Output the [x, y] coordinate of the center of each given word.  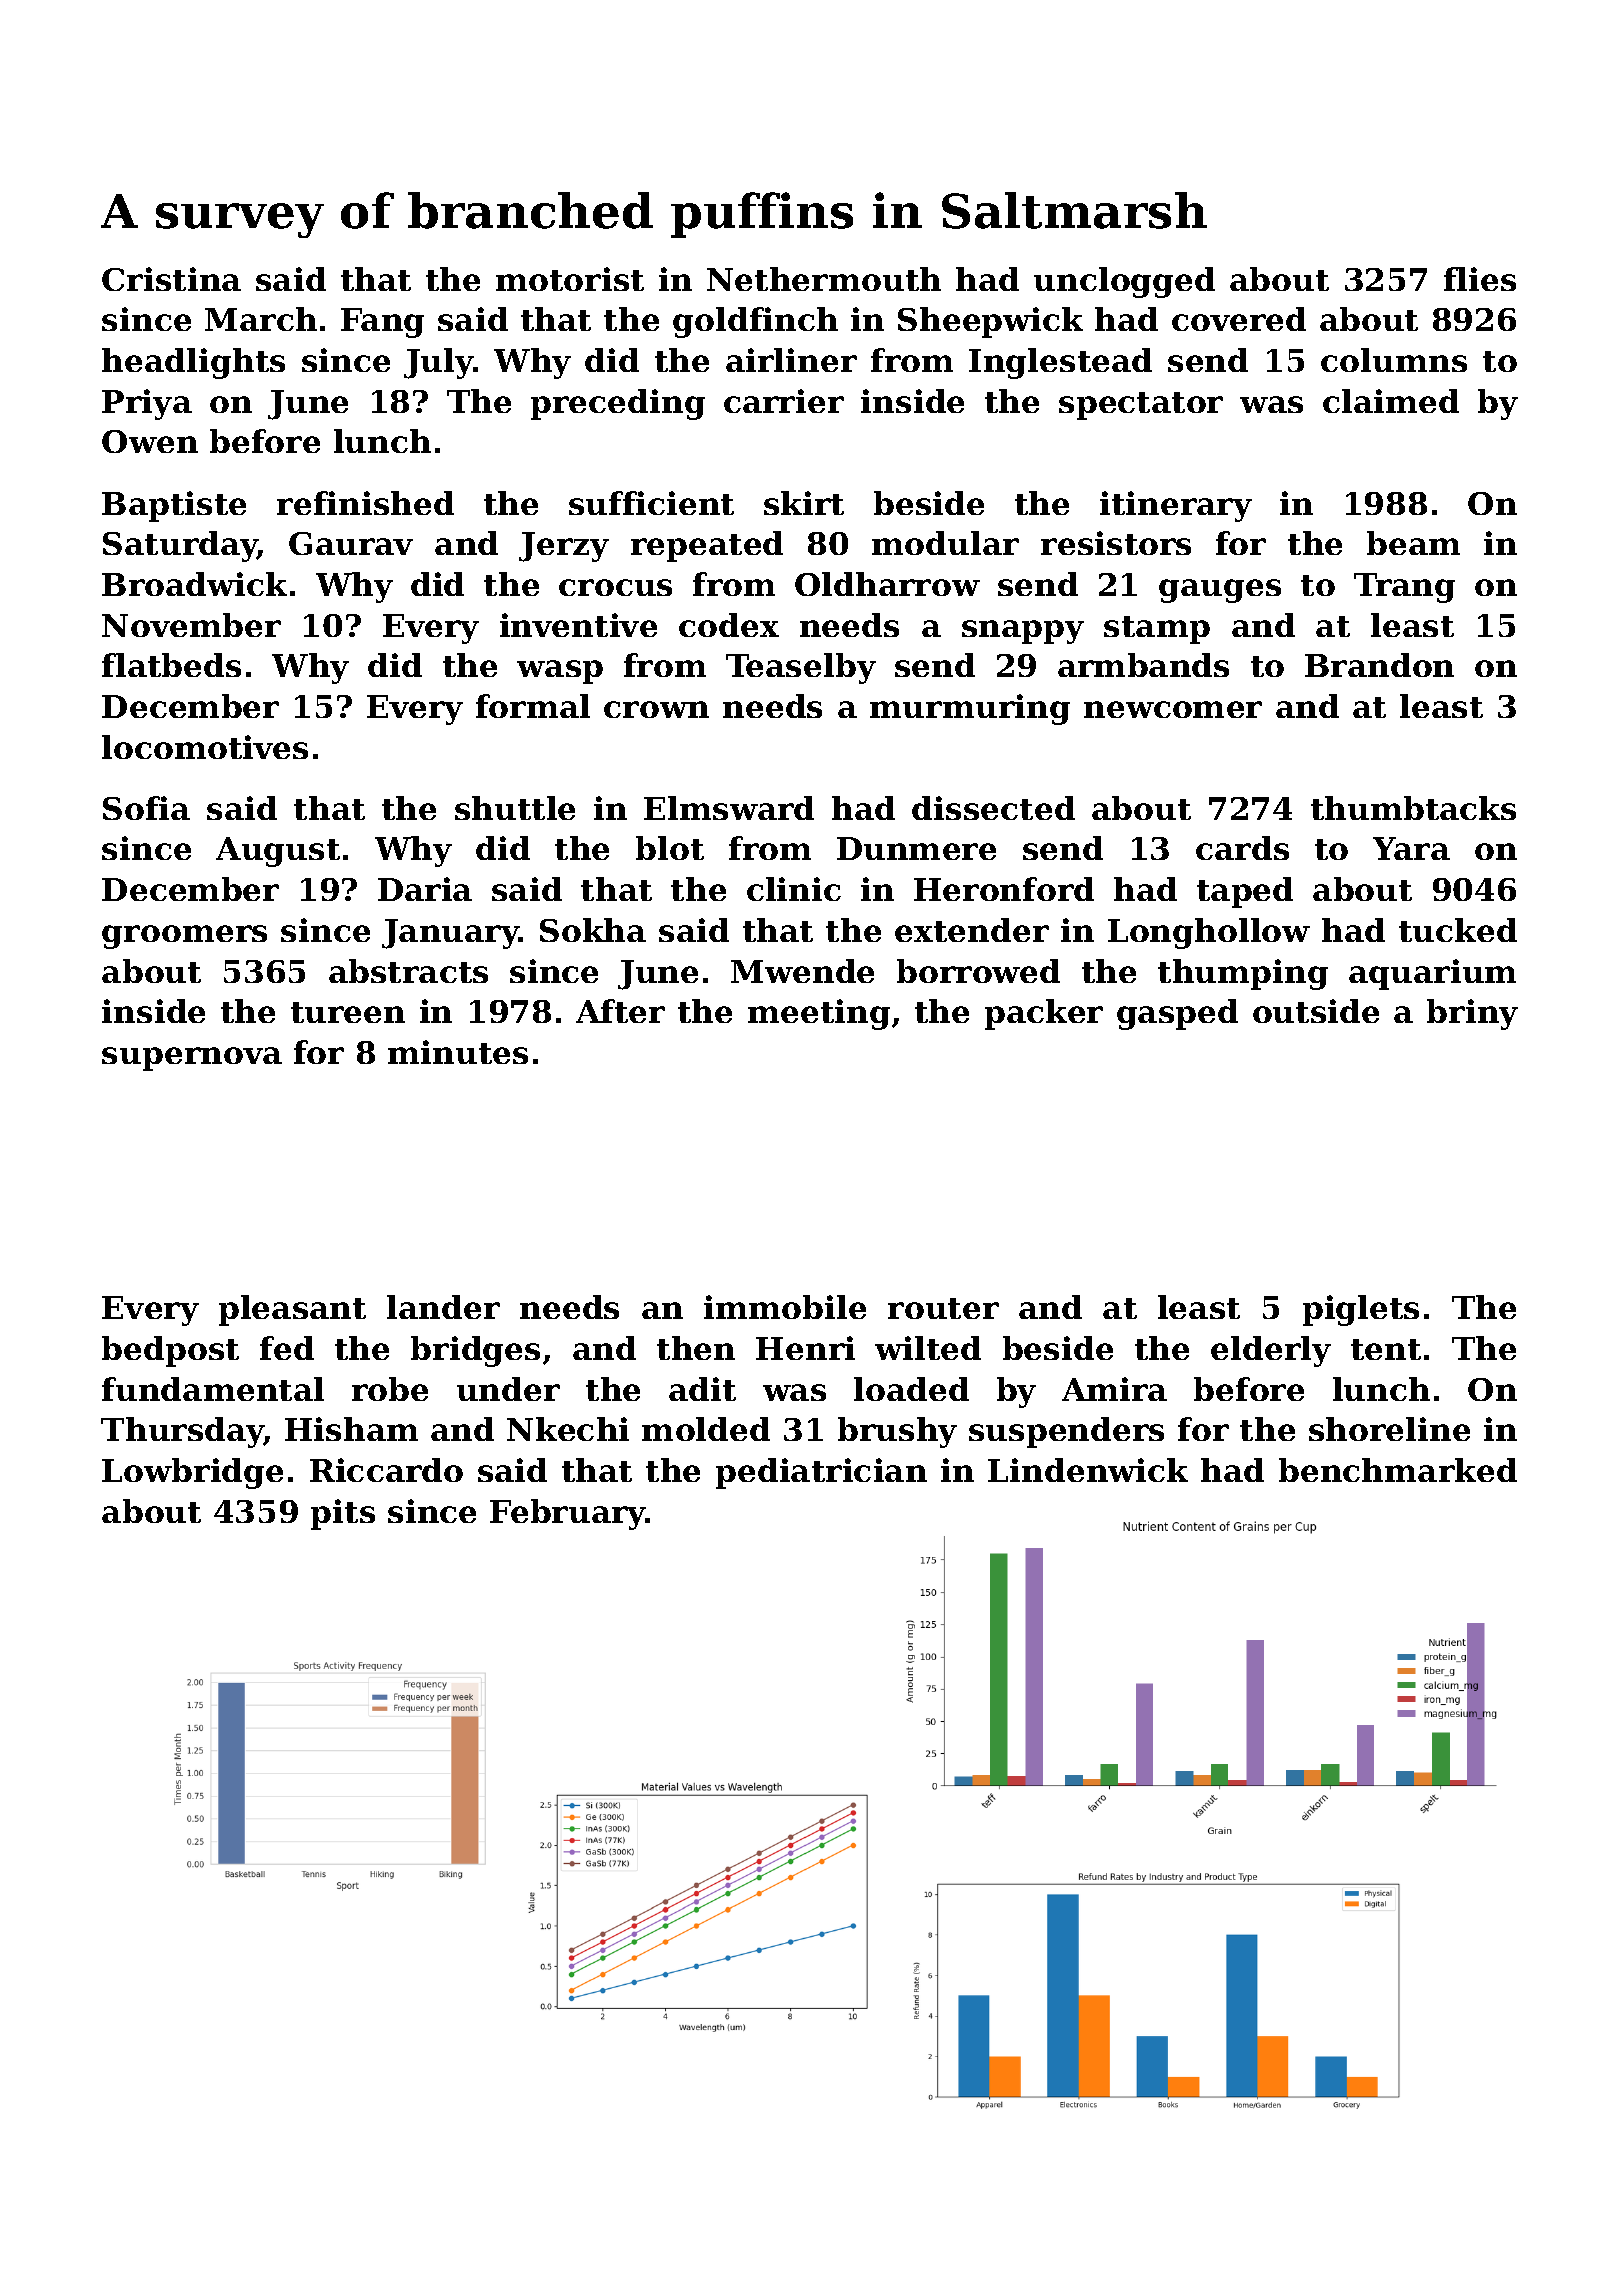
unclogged [1124, 282]
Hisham [351, 1429]
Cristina [171, 279]
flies [1480, 279]
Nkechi [568, 1429]
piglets [1361, 1310]
